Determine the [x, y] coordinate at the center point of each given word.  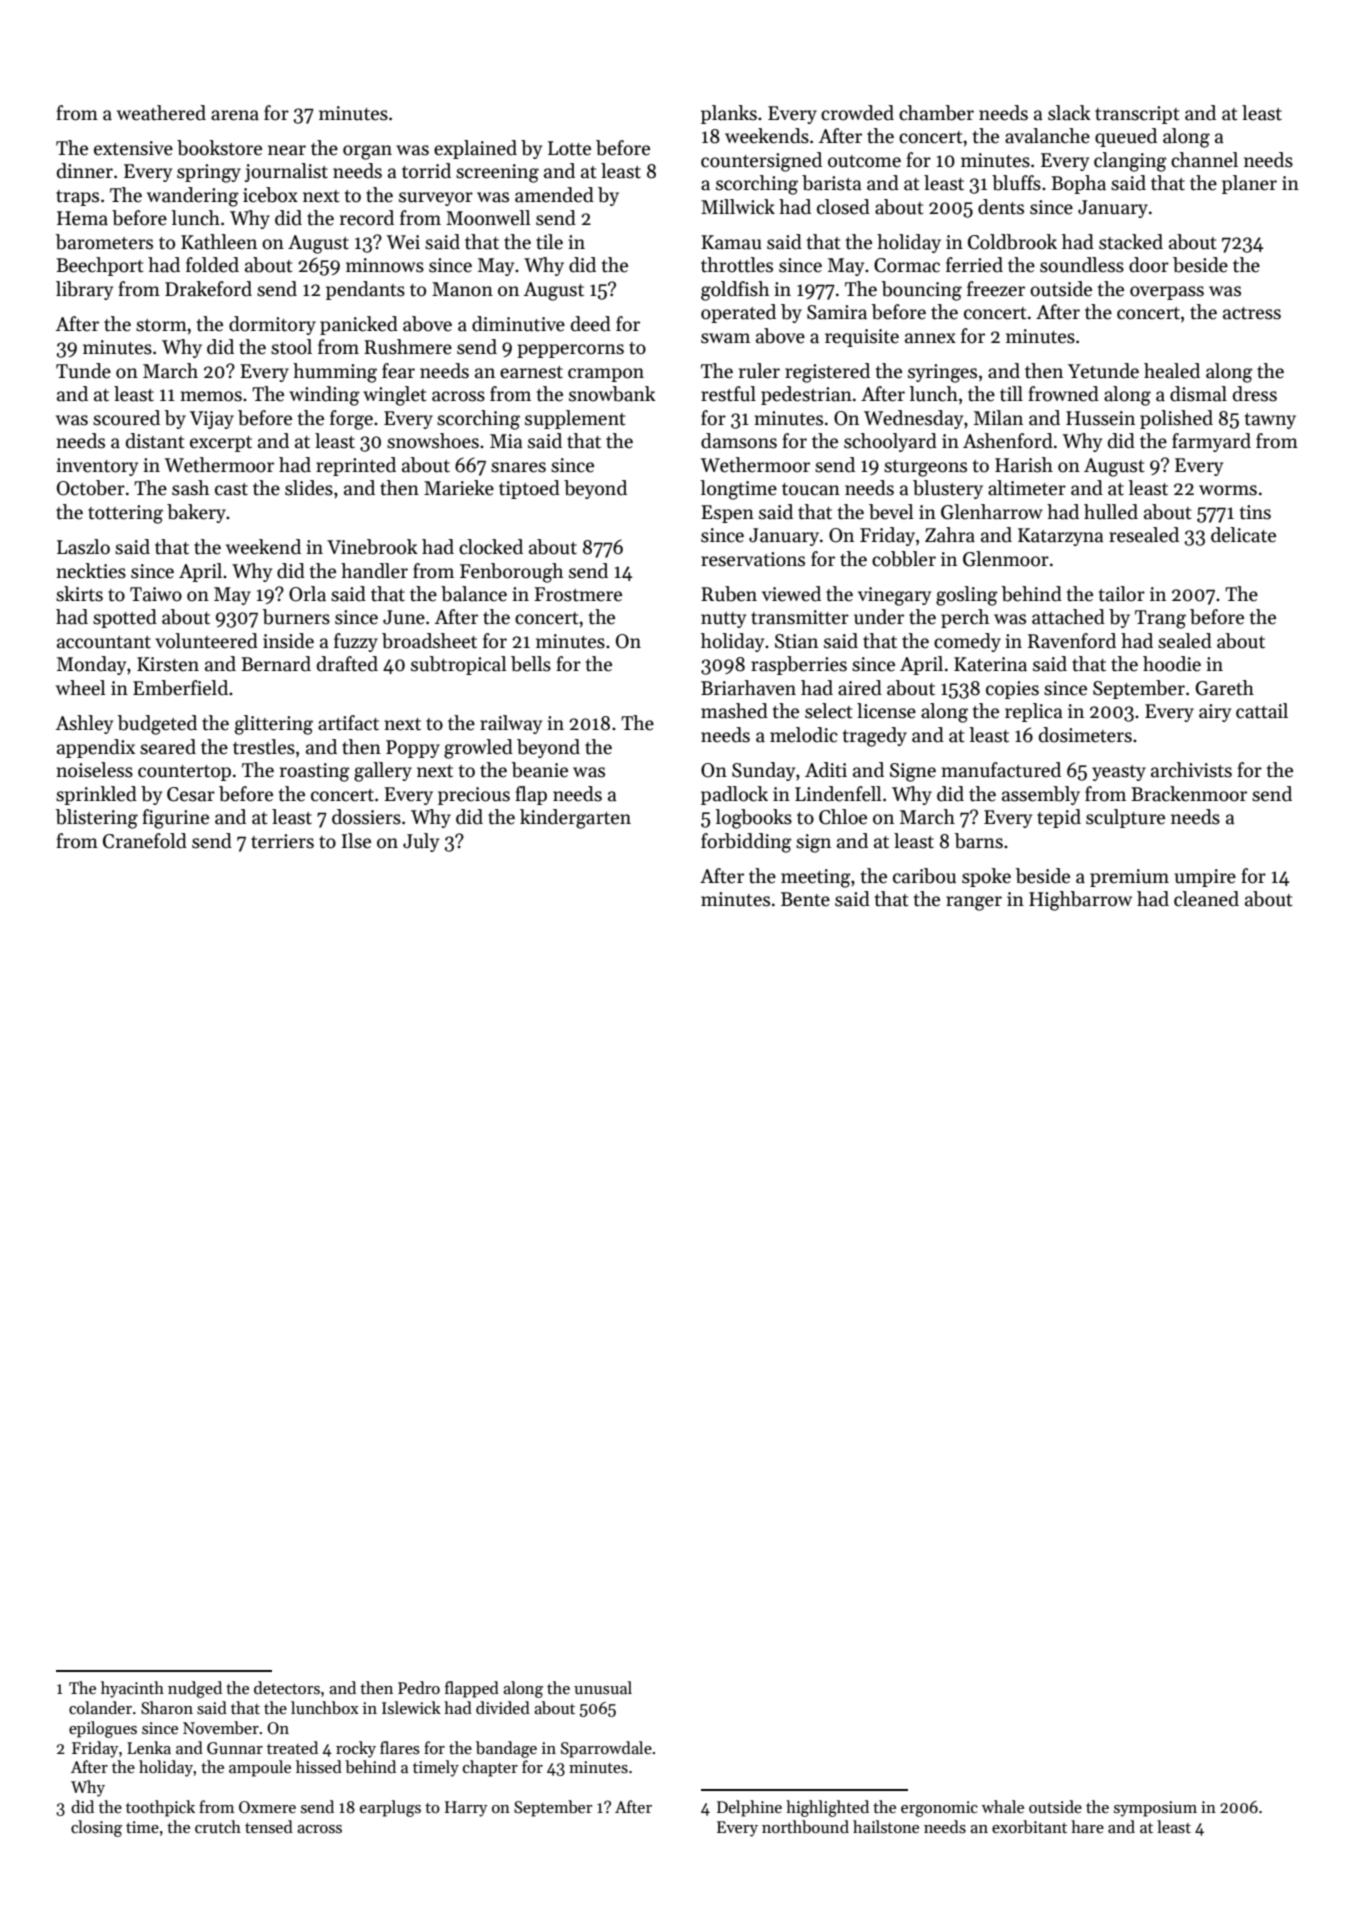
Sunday [763, 771]
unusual [603, 1687]
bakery [196, 513]
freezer [996, 289]
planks [729, 114]
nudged [195, 1689]
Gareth [1224, 688]
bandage [506, 1749]
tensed [269, 1826]
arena [235, 115]
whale [1003, 1806]
